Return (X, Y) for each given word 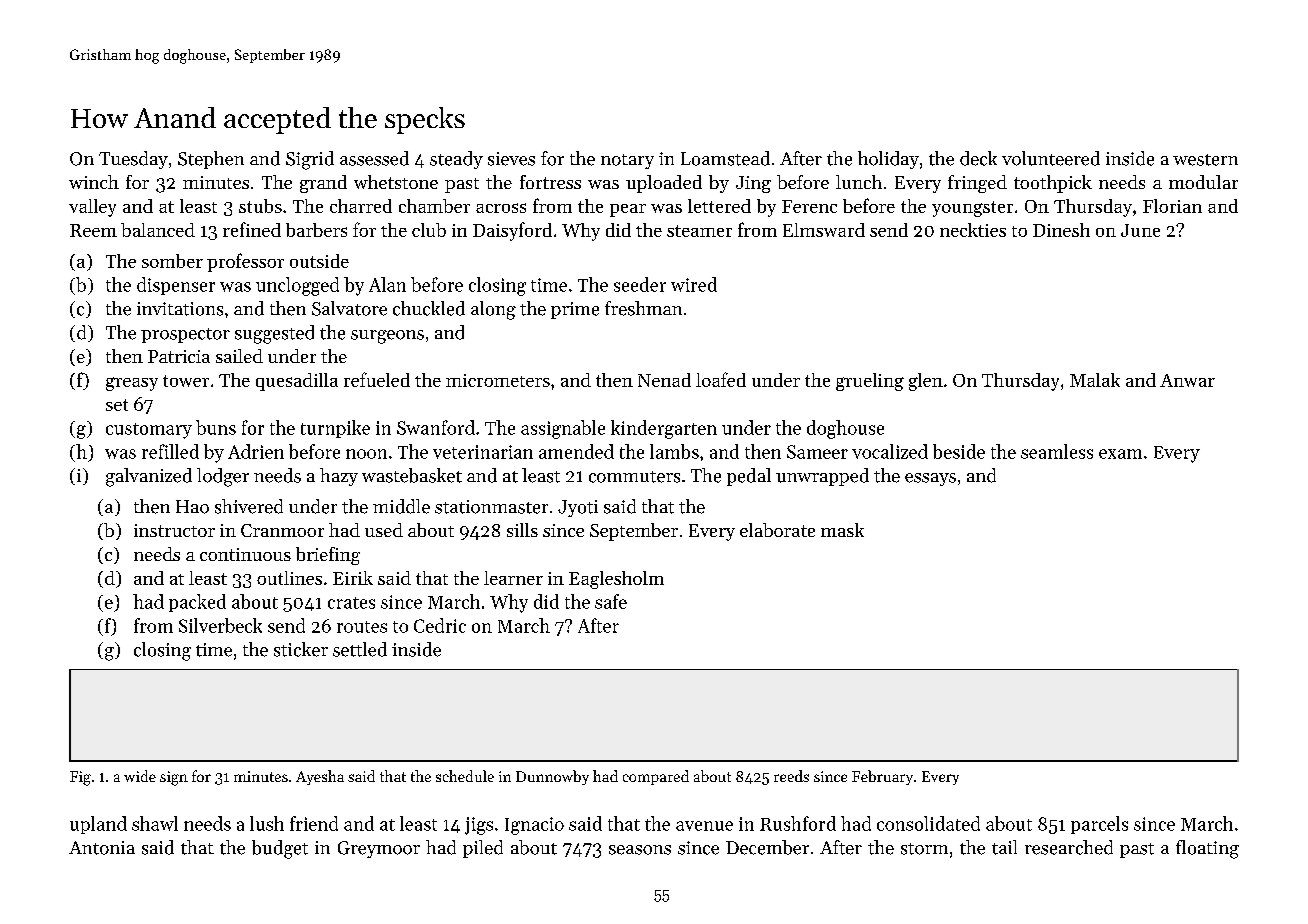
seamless (1057, 451)
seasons (640, 850)
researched (1069, 847)
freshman (643, 308)
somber (172, 261)
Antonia (102, 848)
